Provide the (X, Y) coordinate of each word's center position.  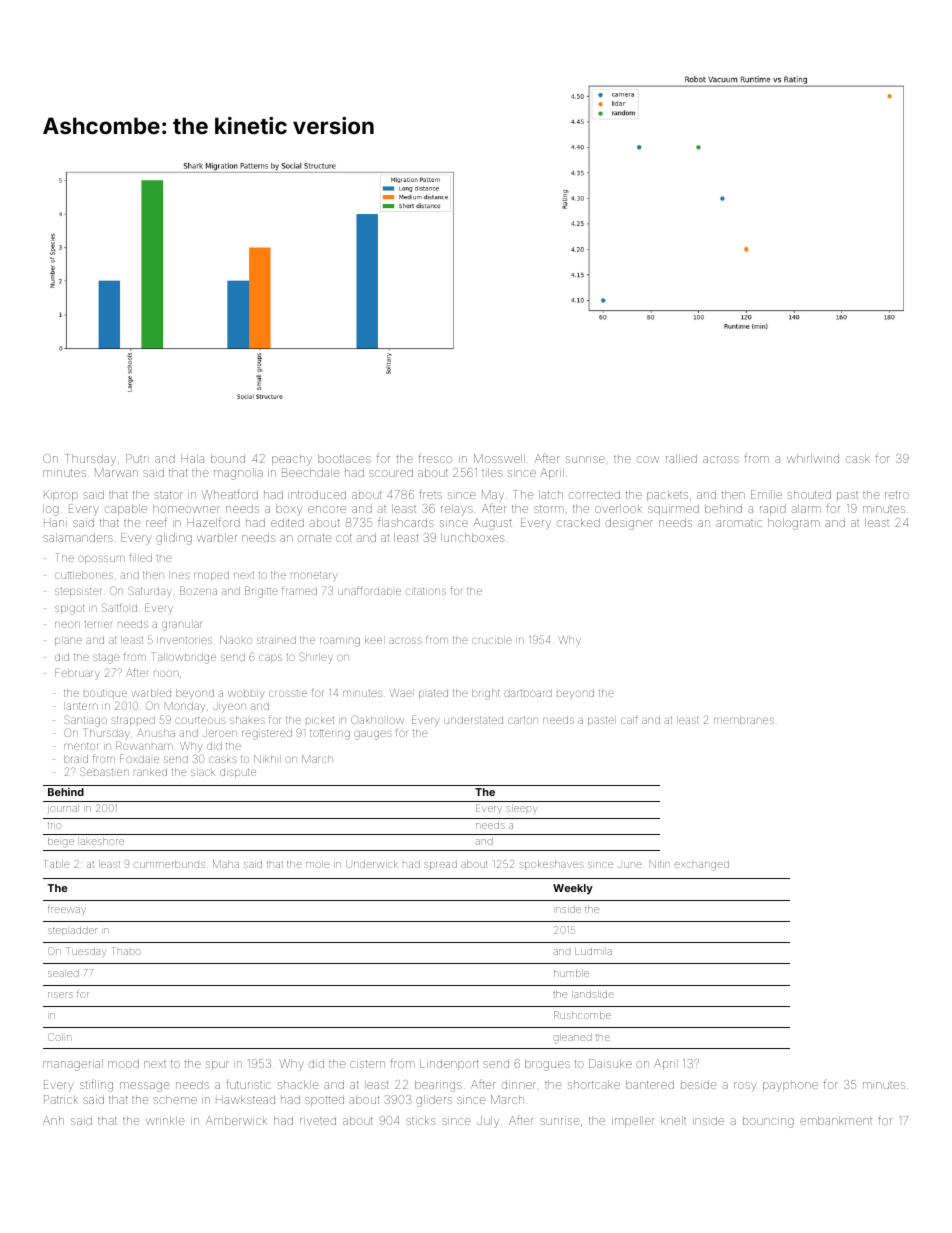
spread (440, 865)
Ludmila (593, 951)
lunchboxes (473, 537)
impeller (633, 1121)
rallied (681, 458)
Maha (226, 864)
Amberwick (236, 1120)
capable (126, 509)
